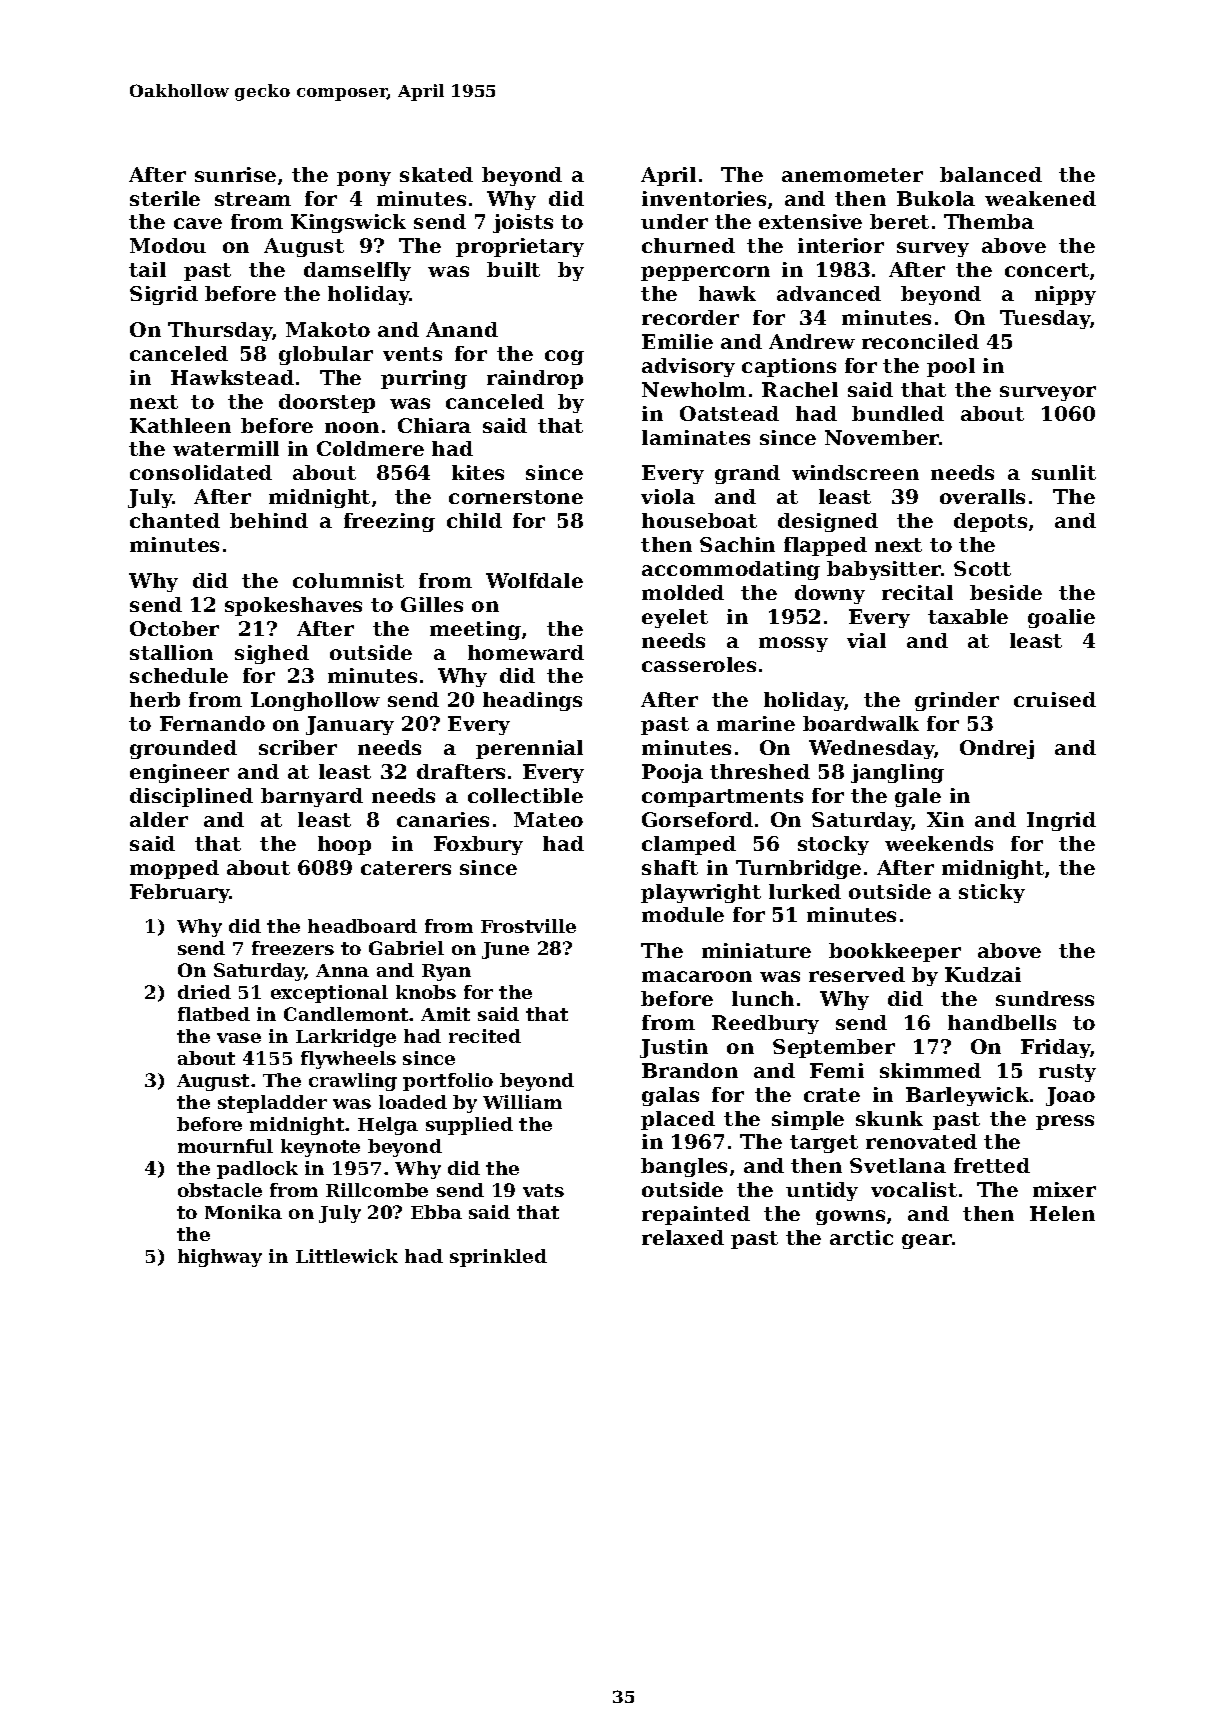 The width and height of the document is (1226, 1734). I want to click on cornerstone, so click(516, 497).
